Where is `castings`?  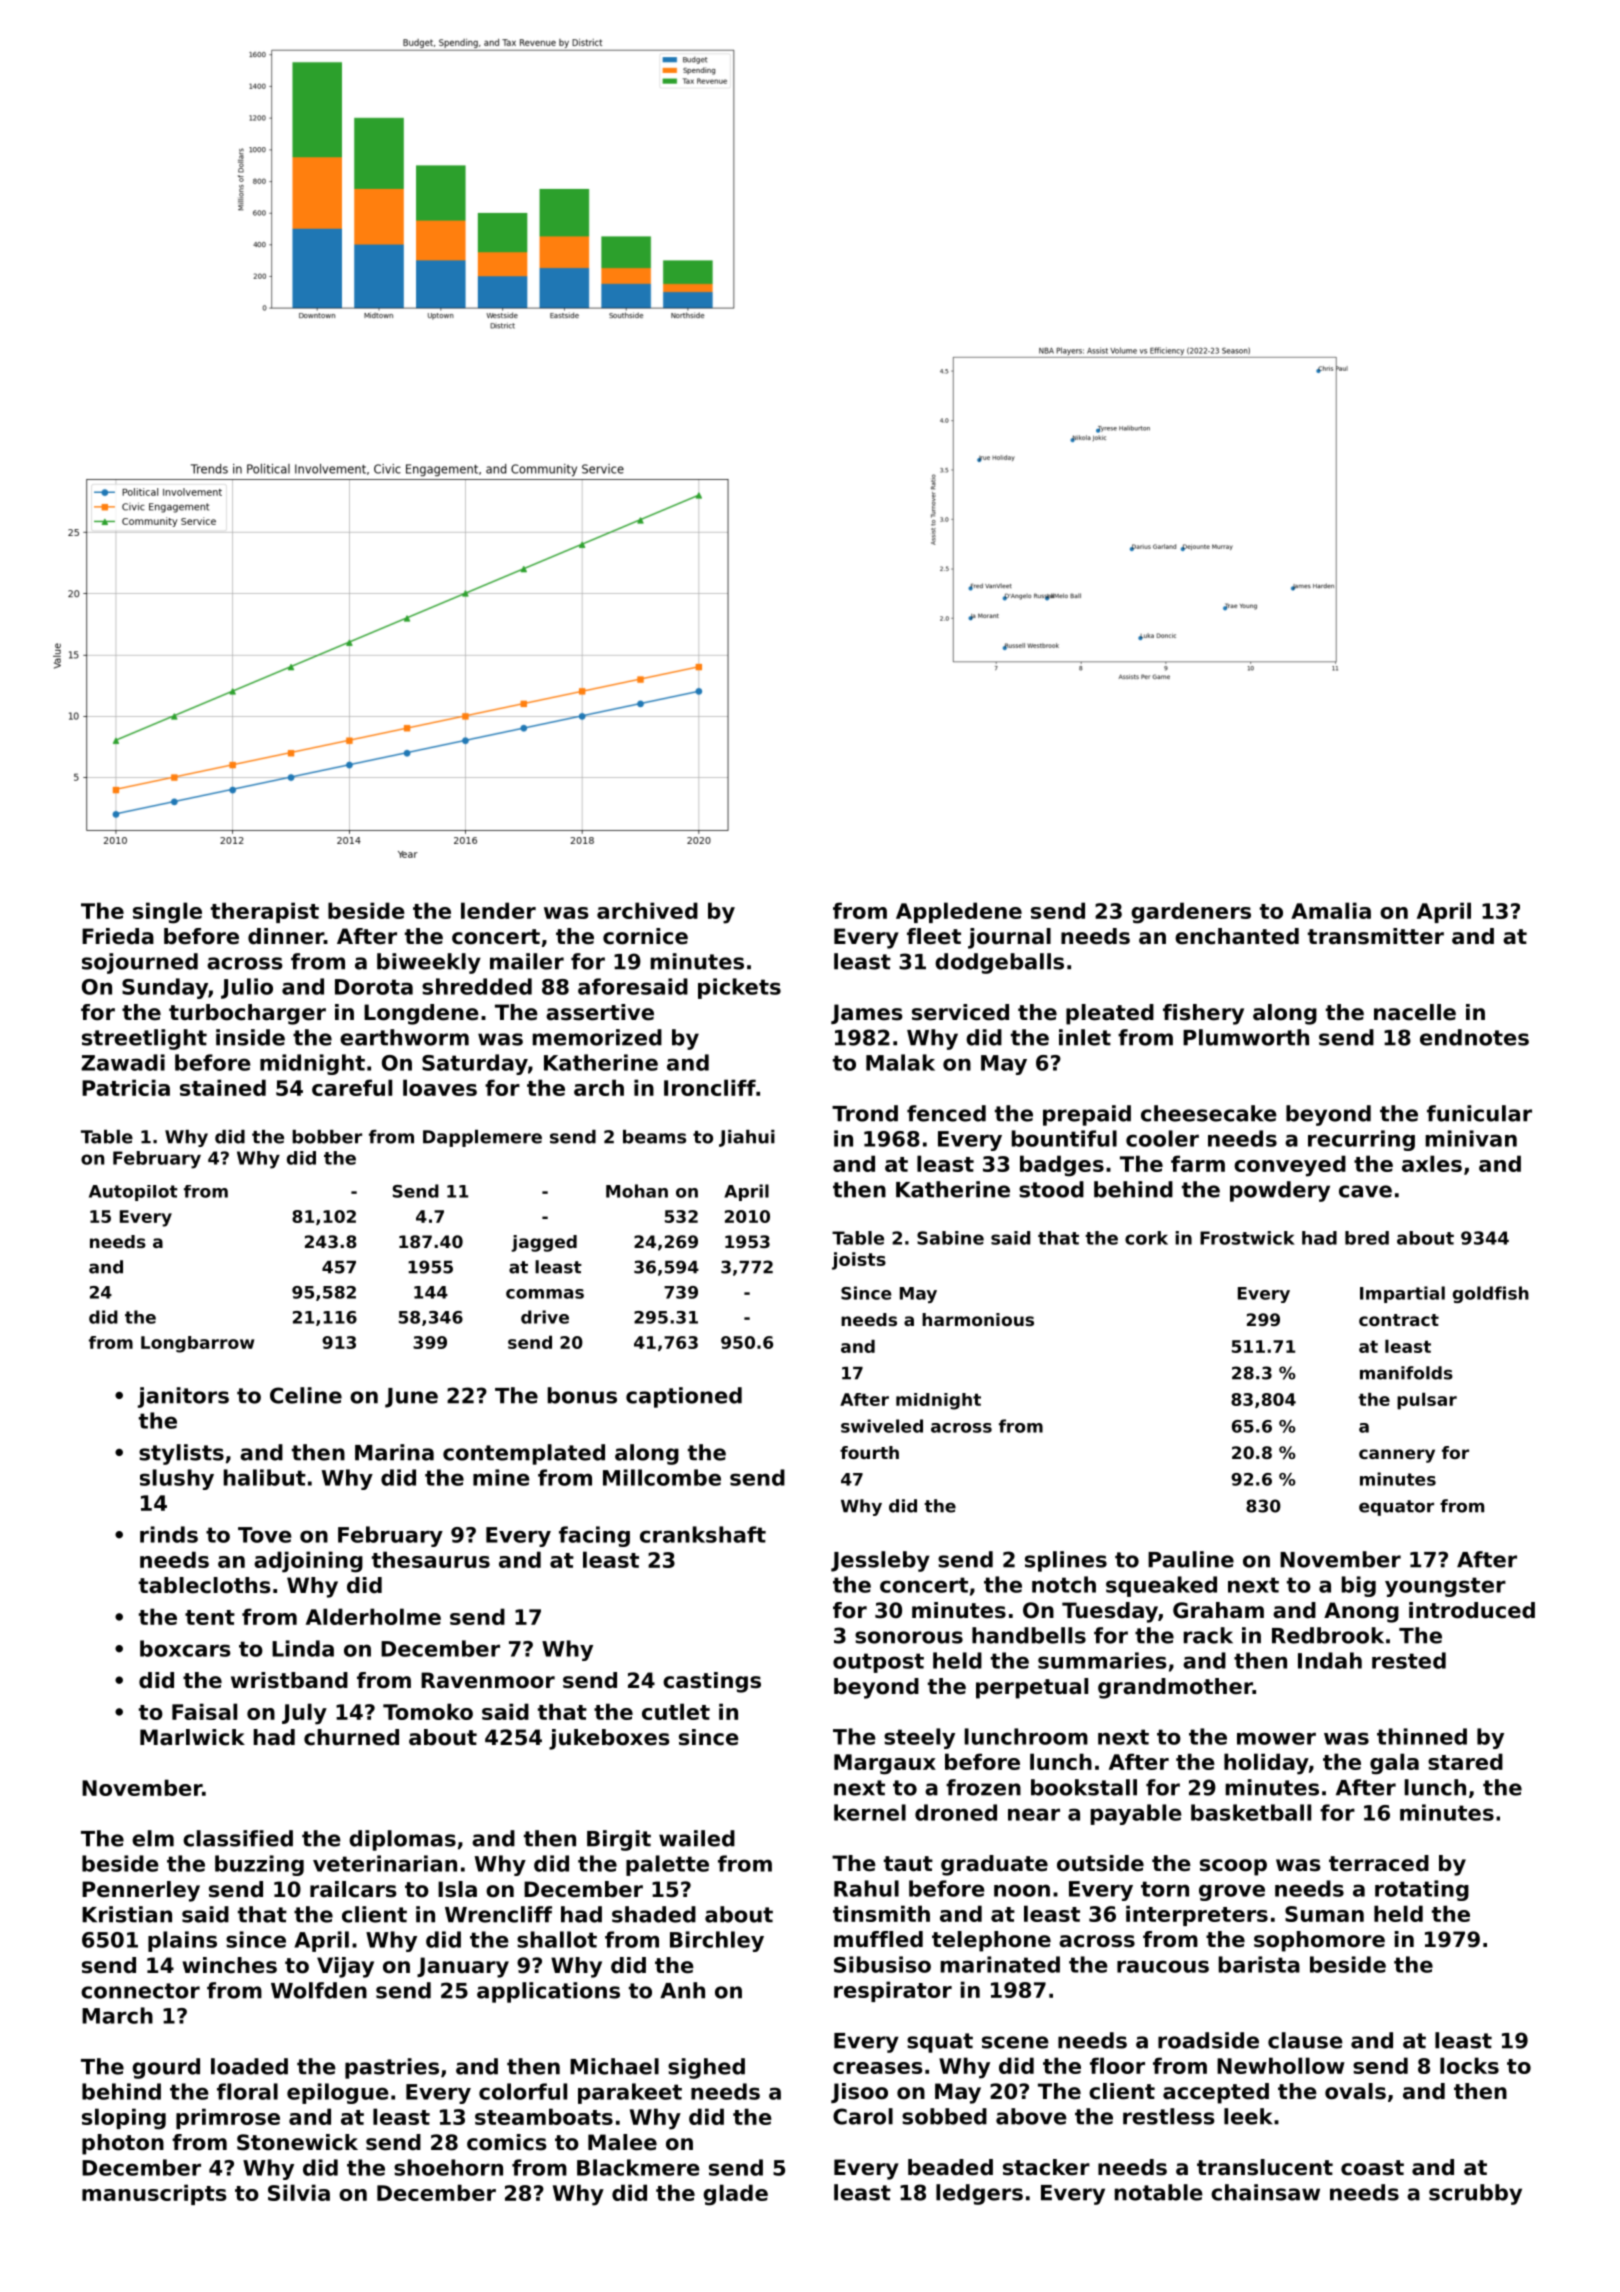 castings is located at coordinates (712, 1682).
